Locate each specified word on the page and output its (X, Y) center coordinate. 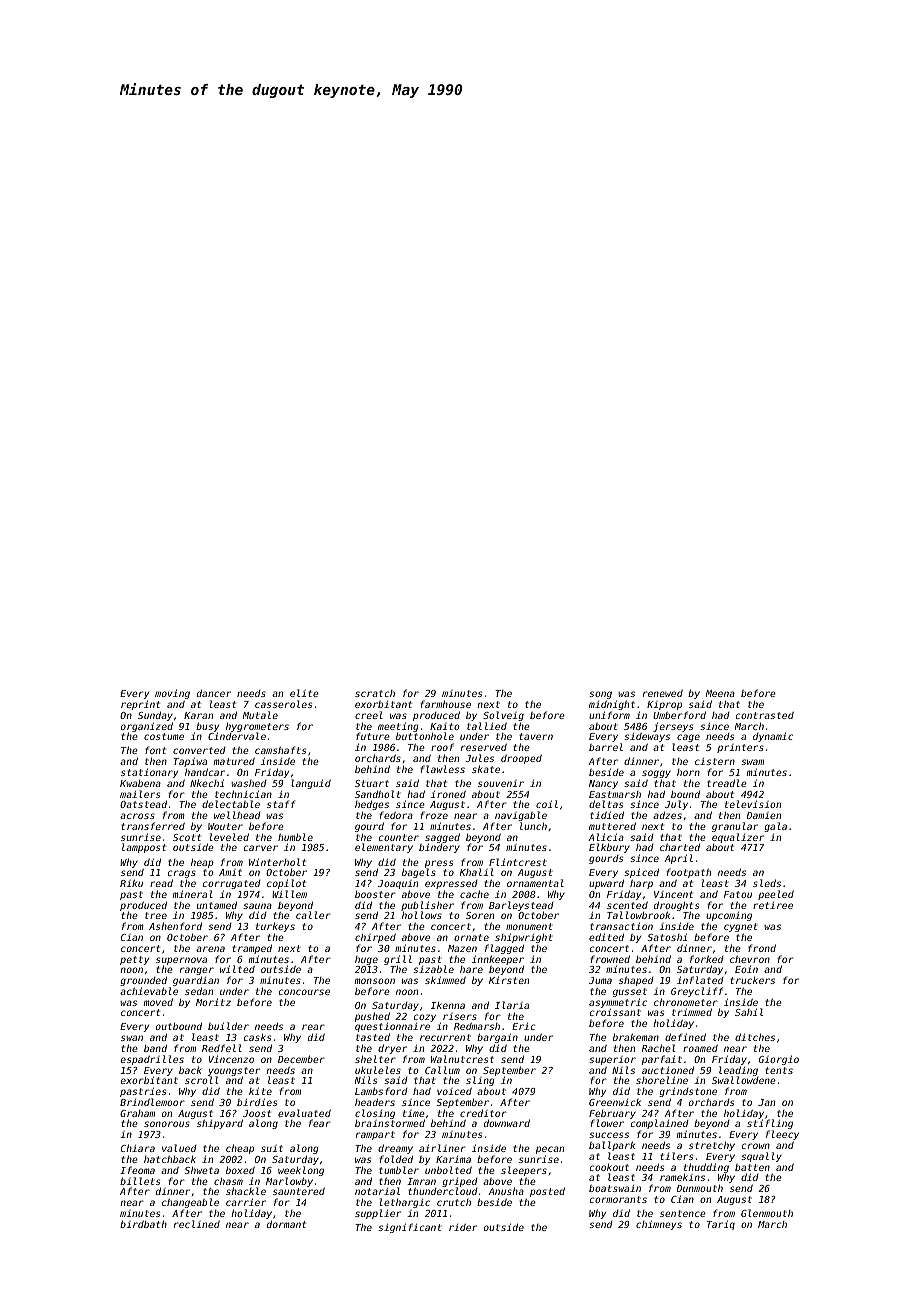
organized (147, 727)
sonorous (167, 1124)
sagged (442, 838)
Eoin (746, 969)
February (612, 1115)
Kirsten (509, 980)
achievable (149, 991)
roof (442, 747)
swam (752, 762)
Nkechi (207, 783)
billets (140, 1181)
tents (779, 1070)
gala (775, 827)
